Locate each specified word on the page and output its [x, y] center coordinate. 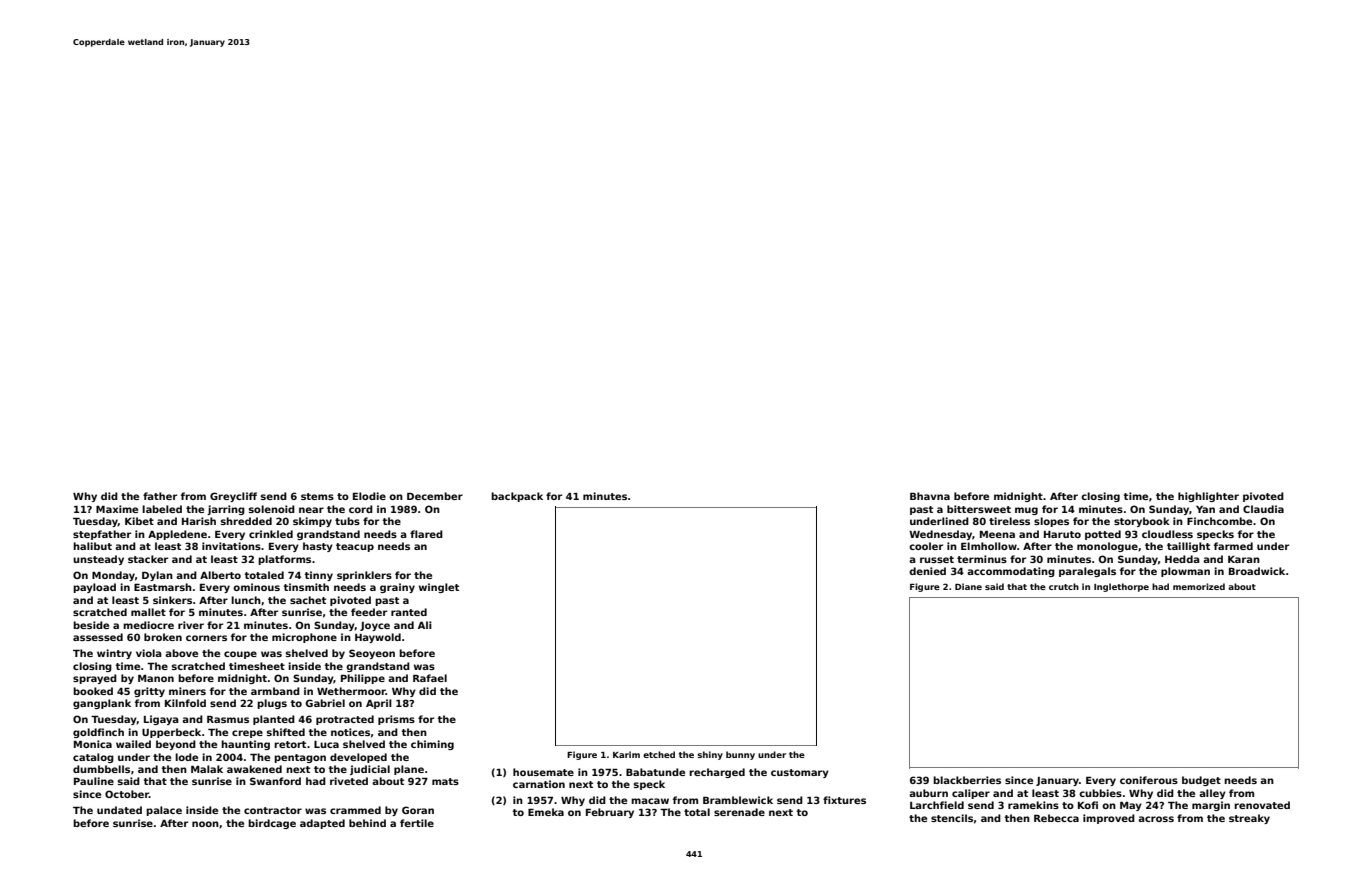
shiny [710, 755]
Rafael [430, 678]
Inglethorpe [1121, 587]
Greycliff [233, 497]
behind [367, 823]
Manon [156, 678]
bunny [740, 755]
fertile [417, 823]
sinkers [172, 600]
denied [927, 571]
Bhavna [930, 496]
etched [659, 754]
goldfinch [98, 733]
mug [1026, 511]
